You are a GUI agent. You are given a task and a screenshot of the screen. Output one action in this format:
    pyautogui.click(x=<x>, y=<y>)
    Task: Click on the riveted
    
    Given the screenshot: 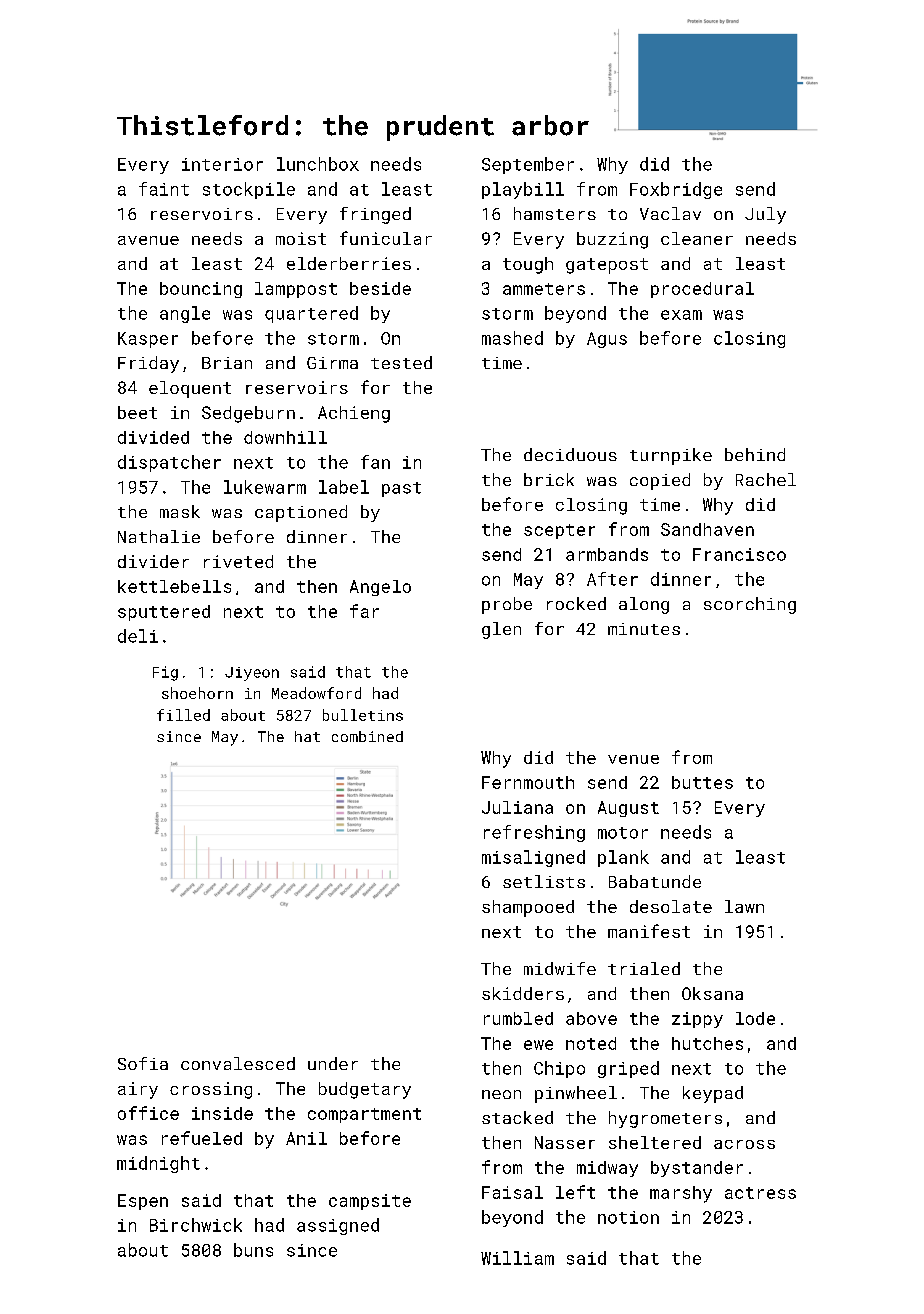 What is the action you would take?
    pyautogui.click(x=238, y=561)
